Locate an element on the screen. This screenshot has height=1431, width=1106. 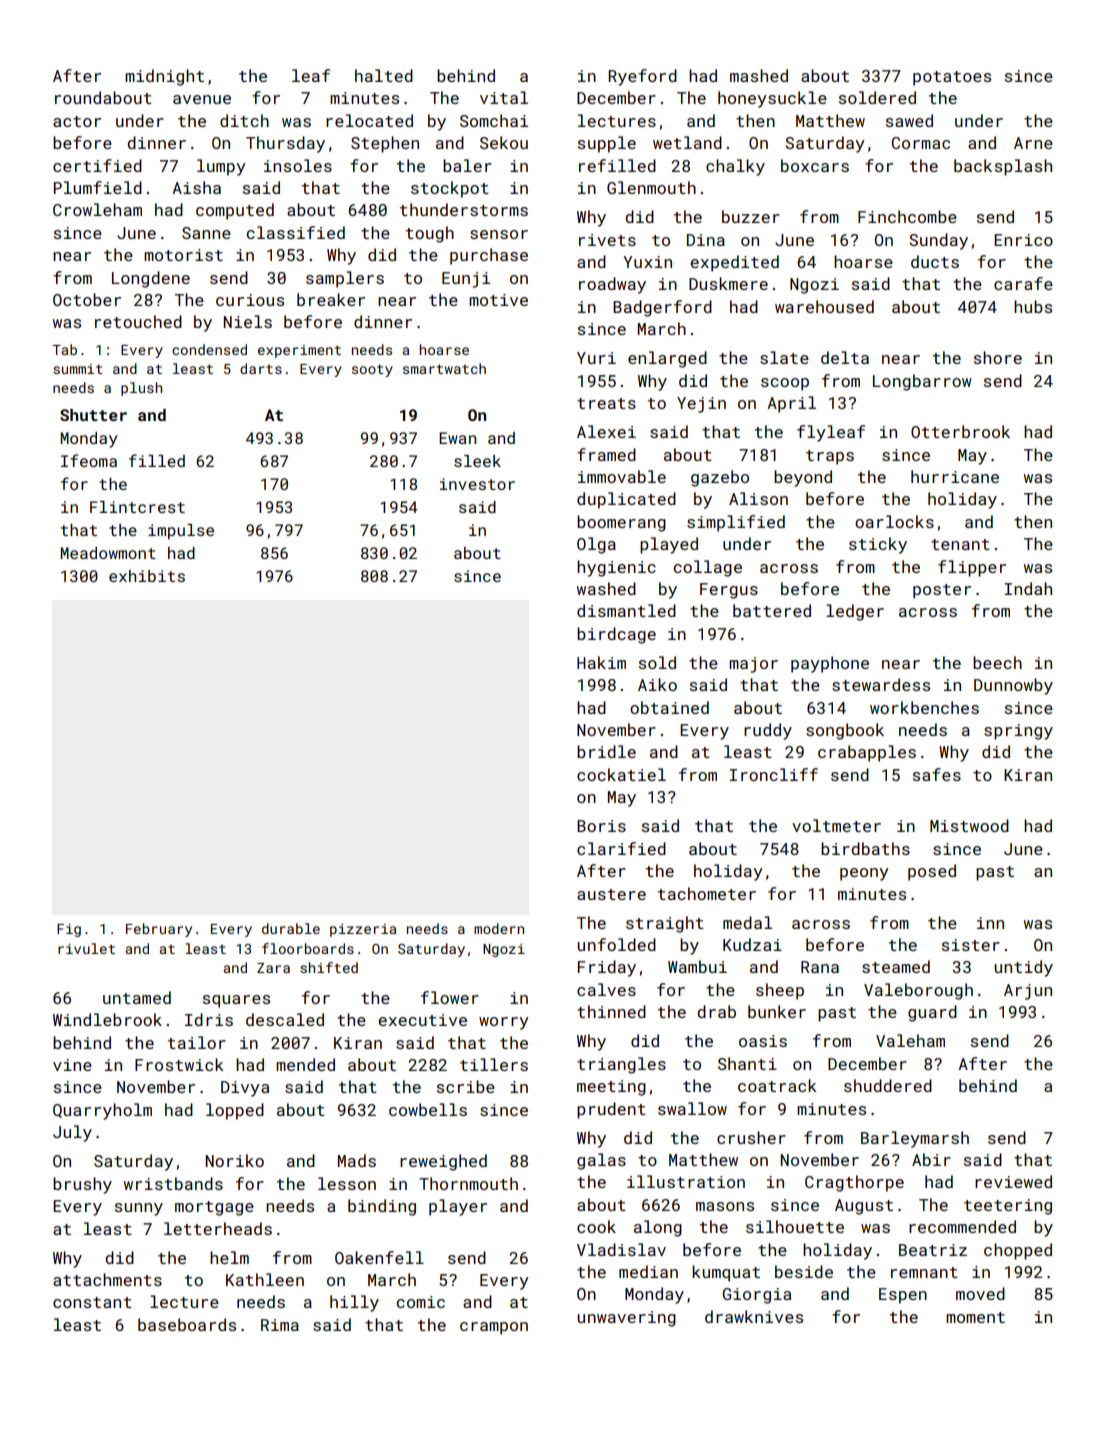
hurricane is located at coordinates (955, 476).
